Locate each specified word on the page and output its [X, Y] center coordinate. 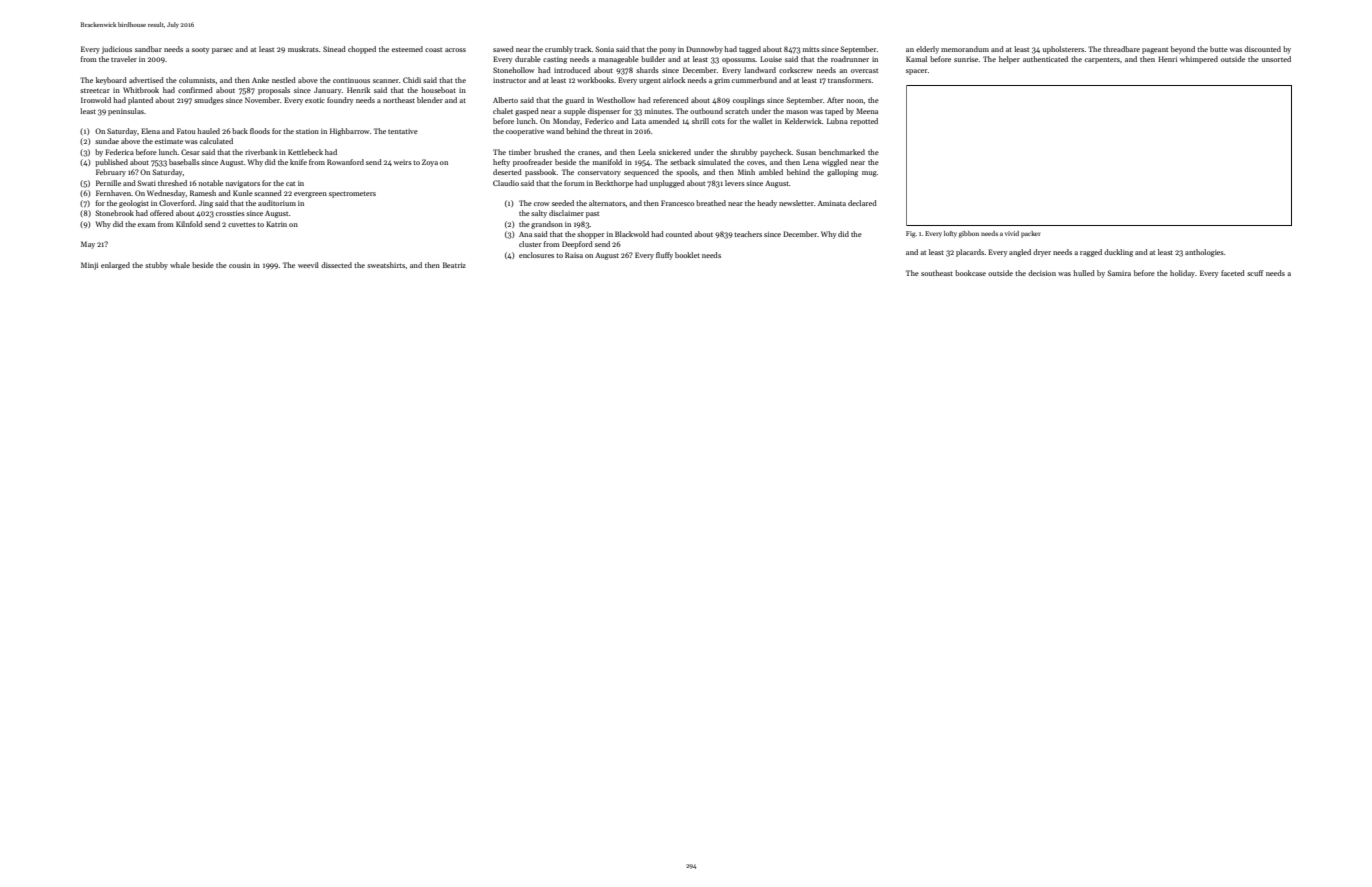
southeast [937, 273]
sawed [503, 49]
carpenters [1102, 60]
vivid [1012, 233]
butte [1219, 49]
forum [574, 183]
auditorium [277, 203]
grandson [547, 225]
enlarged [115, 266]
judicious [117, 50]
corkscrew [796, 70]
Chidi [412, 80]
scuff [1255, 273]
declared [862, 203]
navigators [243, 184]
